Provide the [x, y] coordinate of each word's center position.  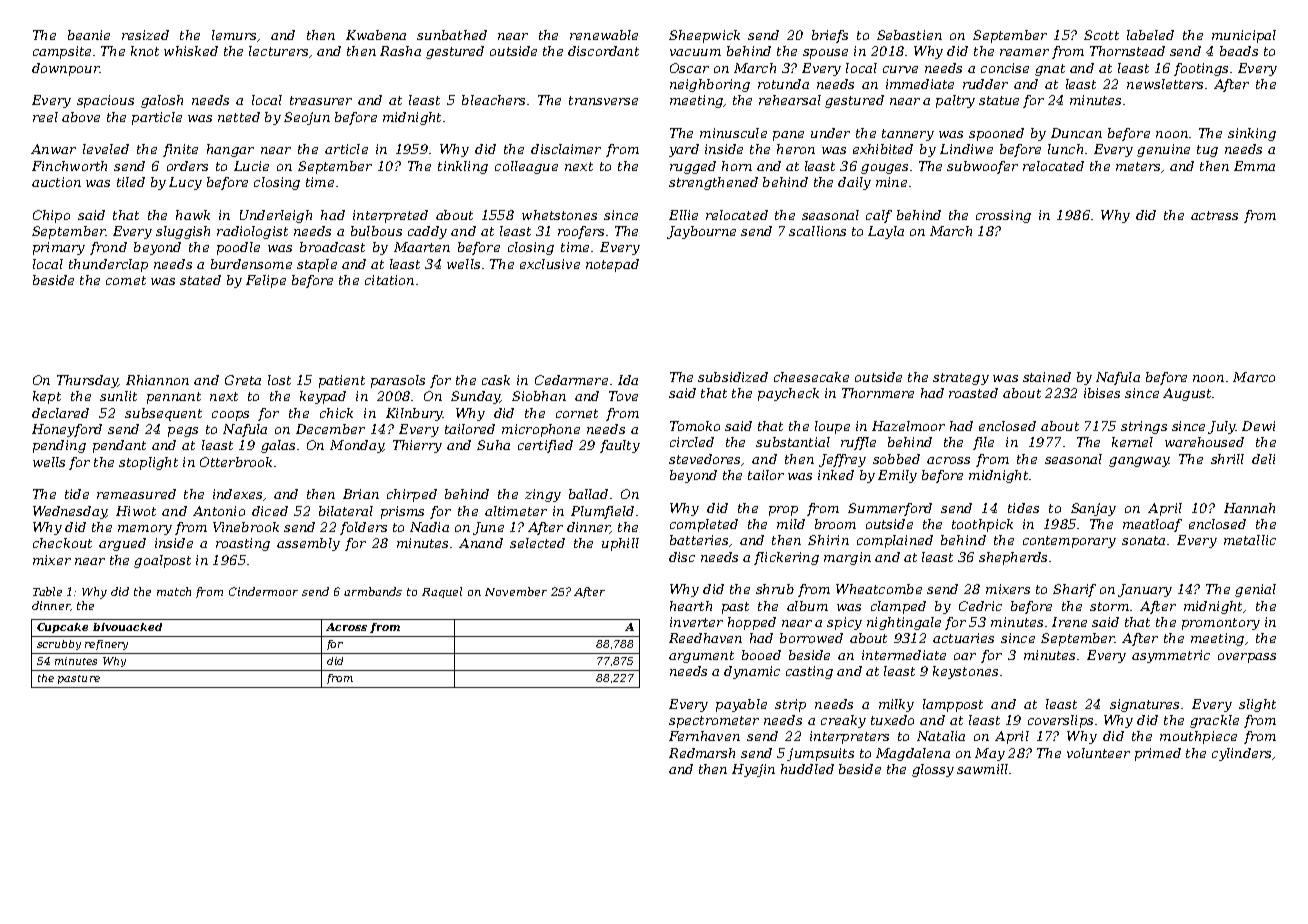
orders [187, 166]
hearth [691, 606]
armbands [373, 591]
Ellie [683, 215]
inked [836, 475]
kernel [1132, 442]
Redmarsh [702, 753]
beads [1239, 51]
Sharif [1074, 590]
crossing [1003, 216]
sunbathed [452, 35]
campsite [62, 52]
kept [47, 397]
